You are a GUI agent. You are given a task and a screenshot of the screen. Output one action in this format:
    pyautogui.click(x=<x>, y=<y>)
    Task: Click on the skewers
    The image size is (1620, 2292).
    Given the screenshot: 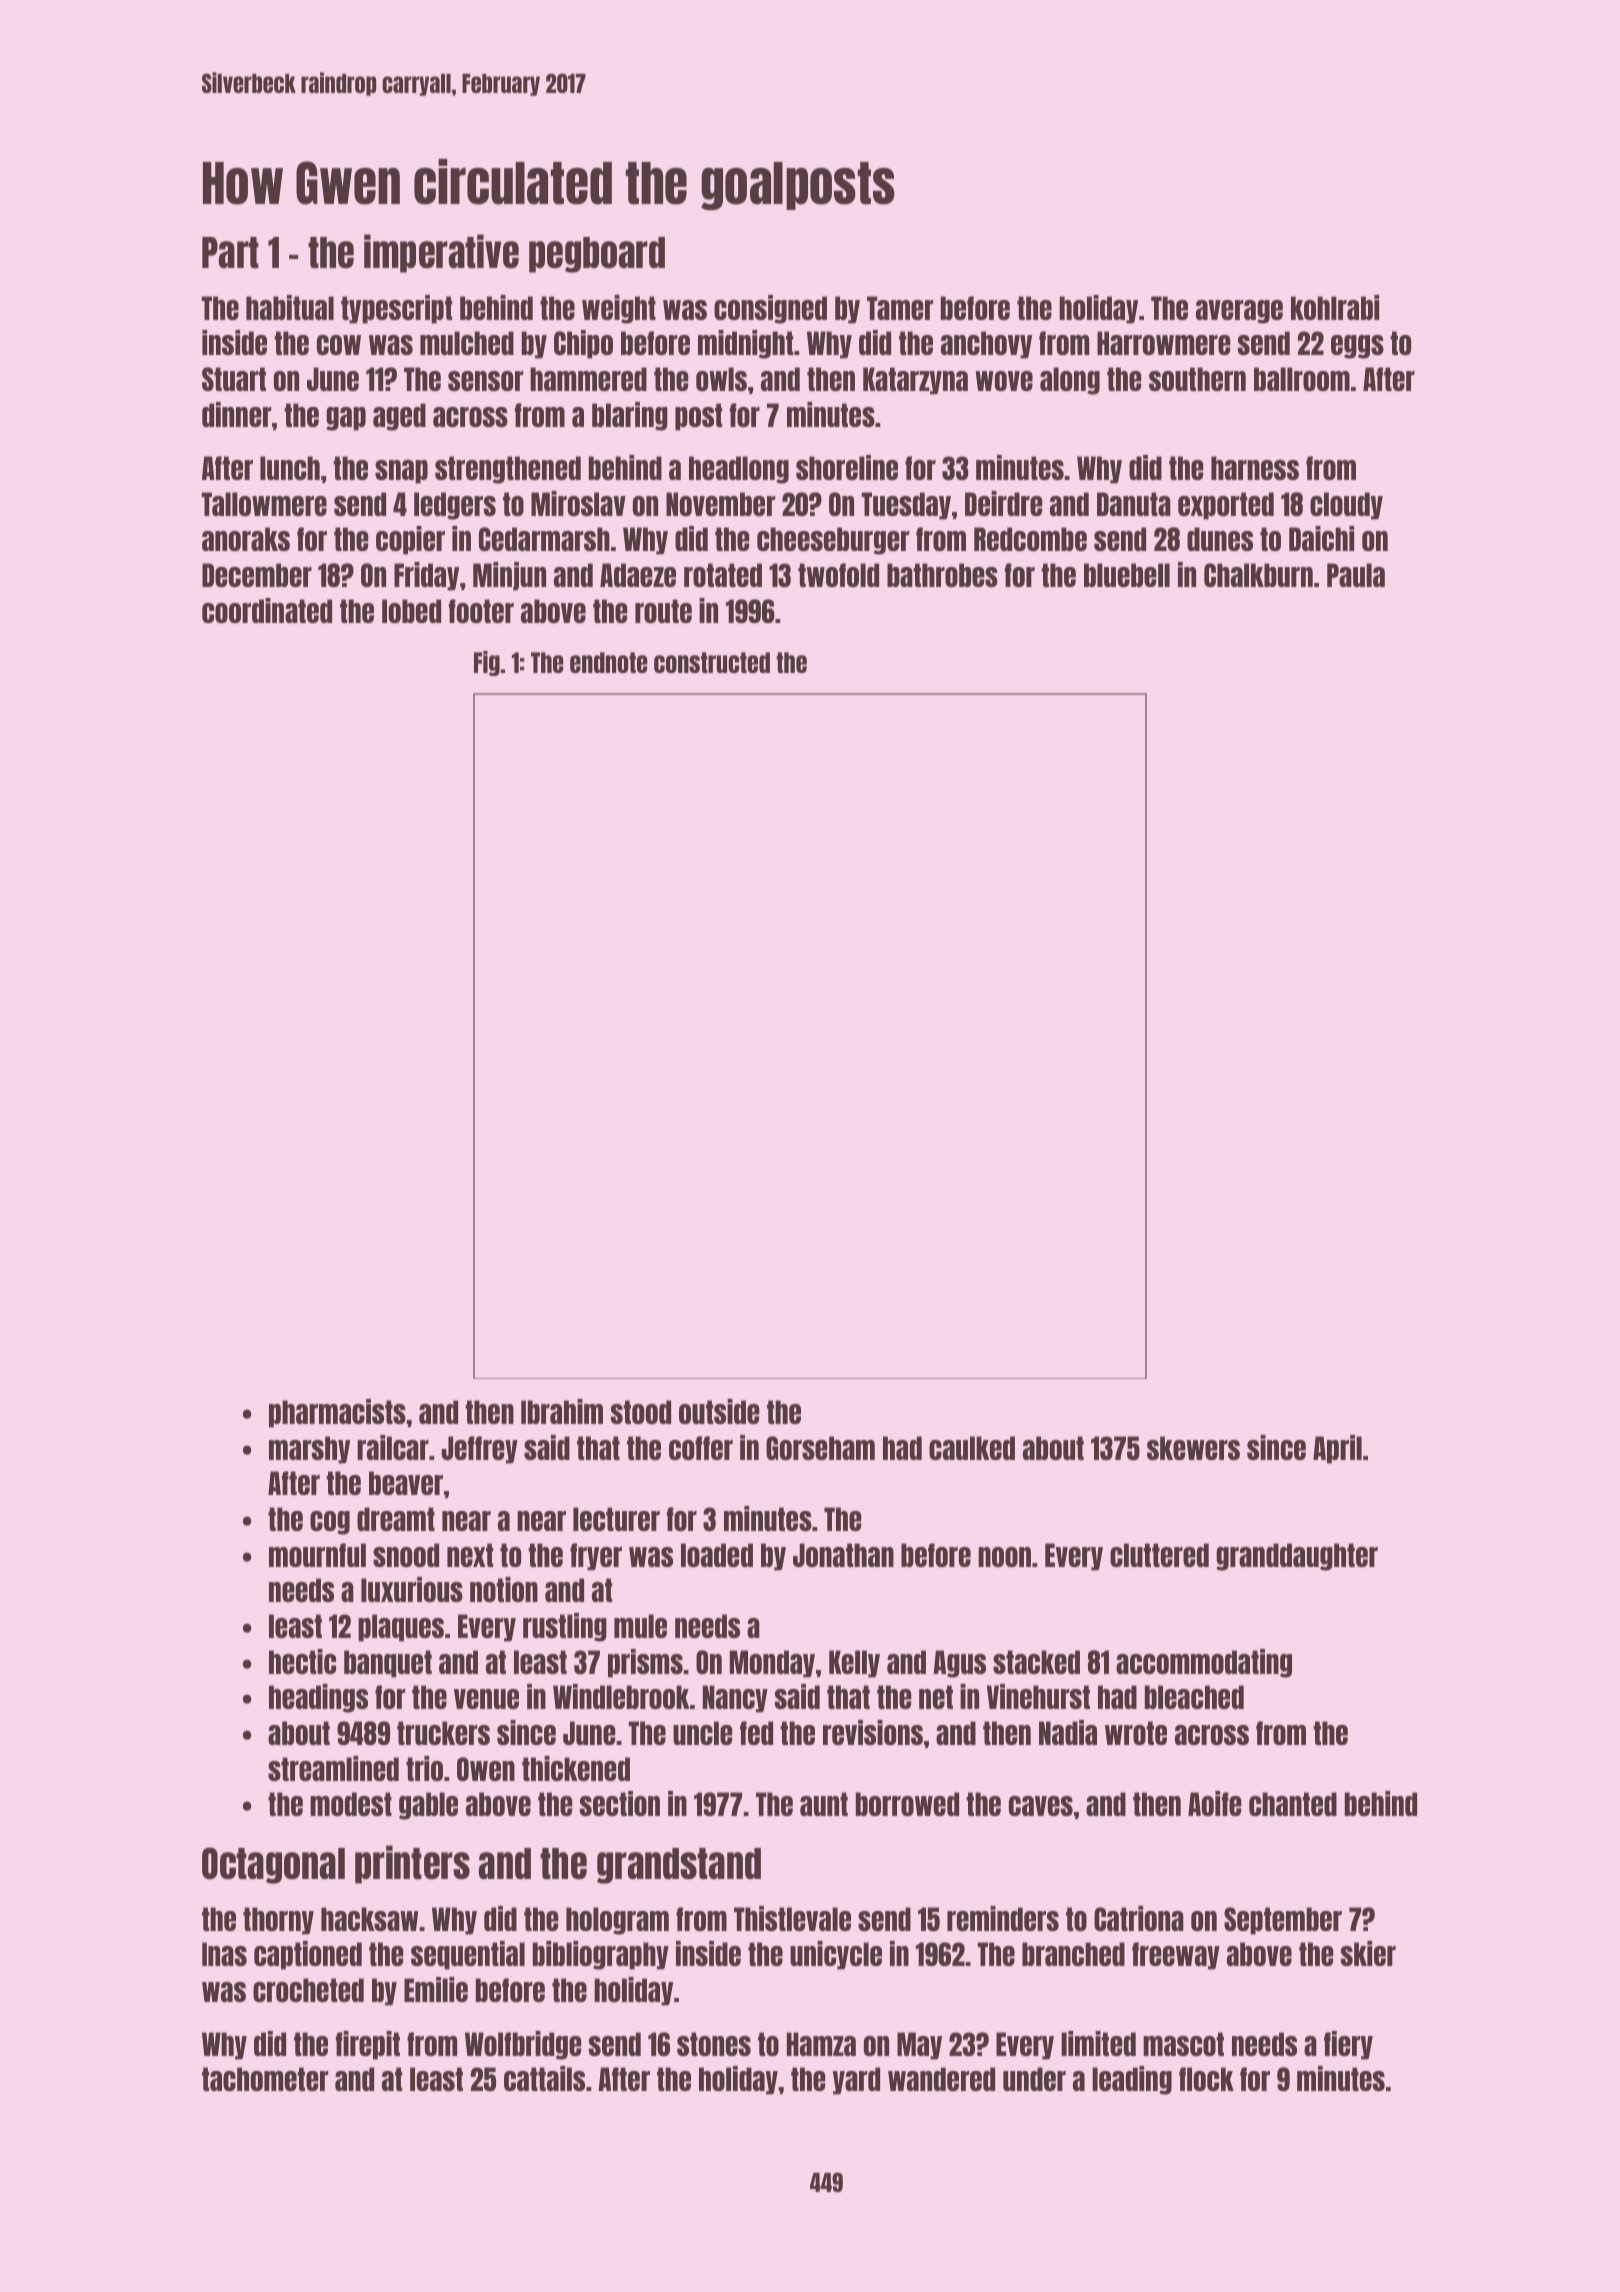 What is the action you would take?
    pyautogui.click(x=1193, y=1448)
